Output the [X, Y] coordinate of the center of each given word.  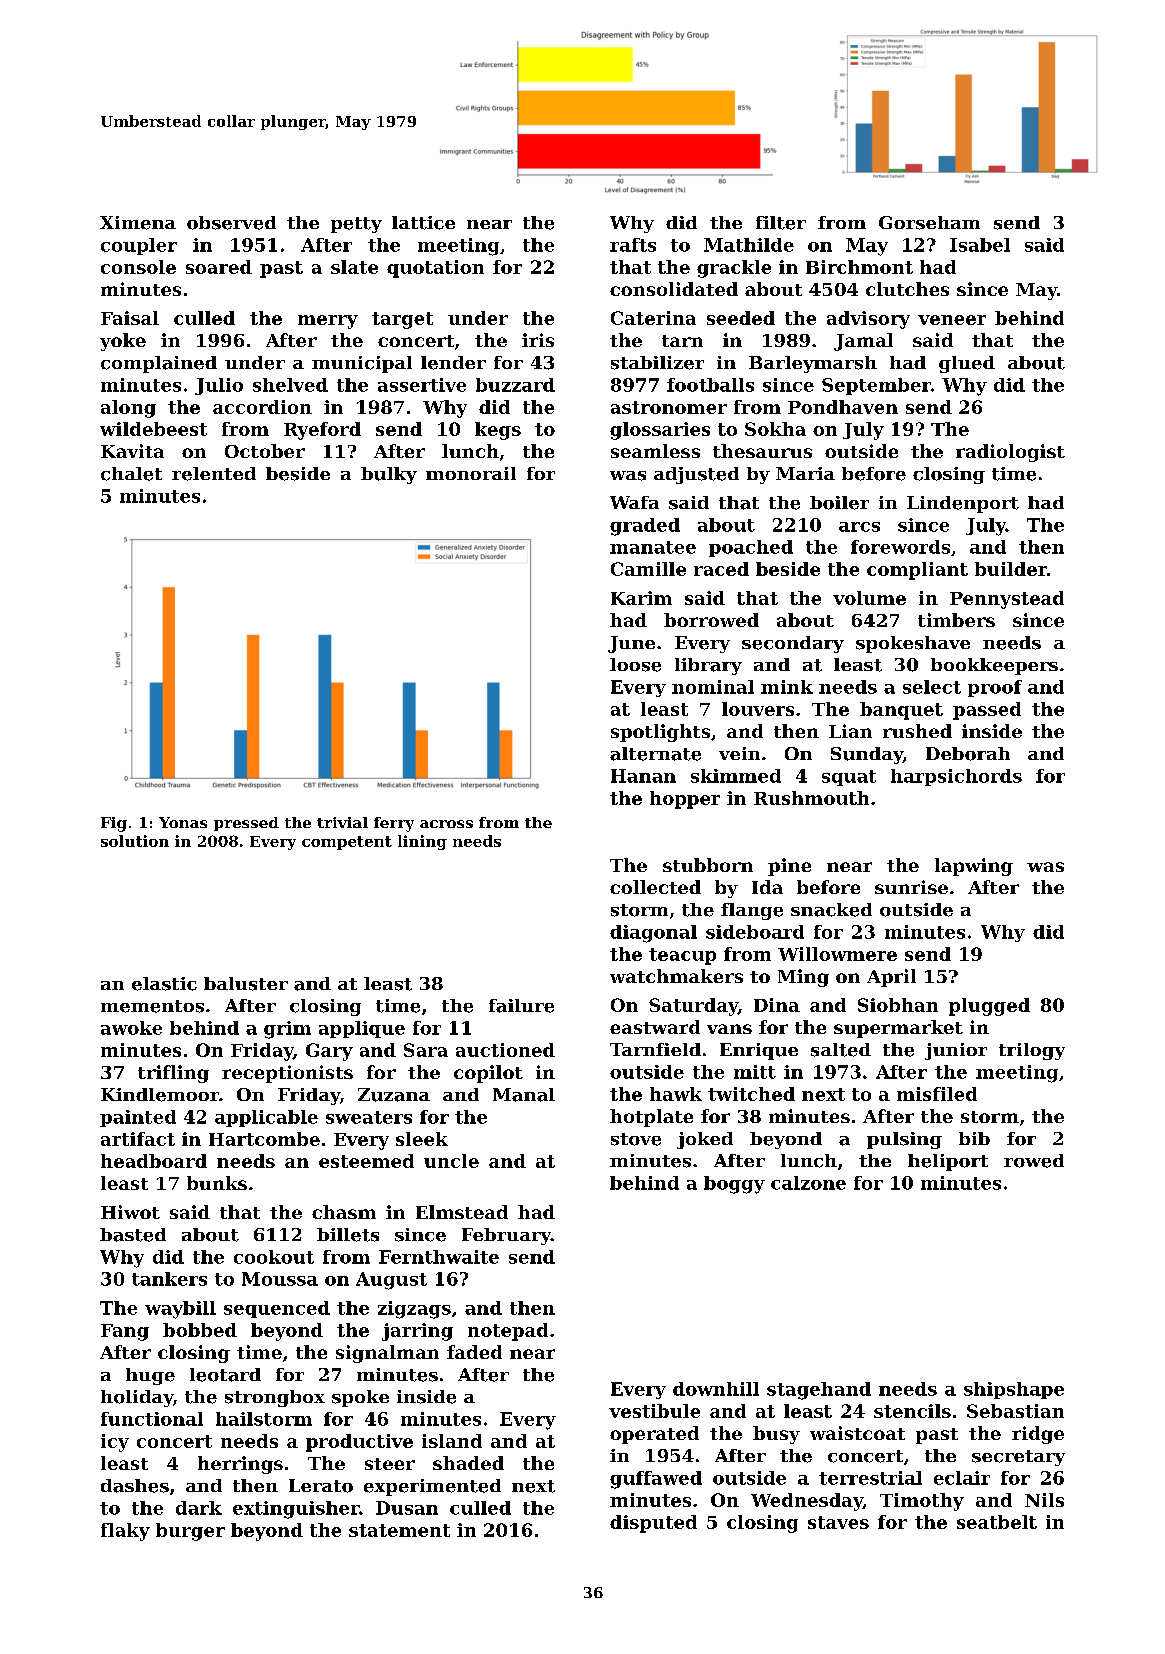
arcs [859, 527]
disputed [653, 1524]
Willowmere [837, 954]
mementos [152, 1006]
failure [521, 1006]
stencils [912, 1411]
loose [635, 665]
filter [781, 223]
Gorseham [929, 223]
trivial [342, 822]
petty [356, 225]
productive [359, 1443]
